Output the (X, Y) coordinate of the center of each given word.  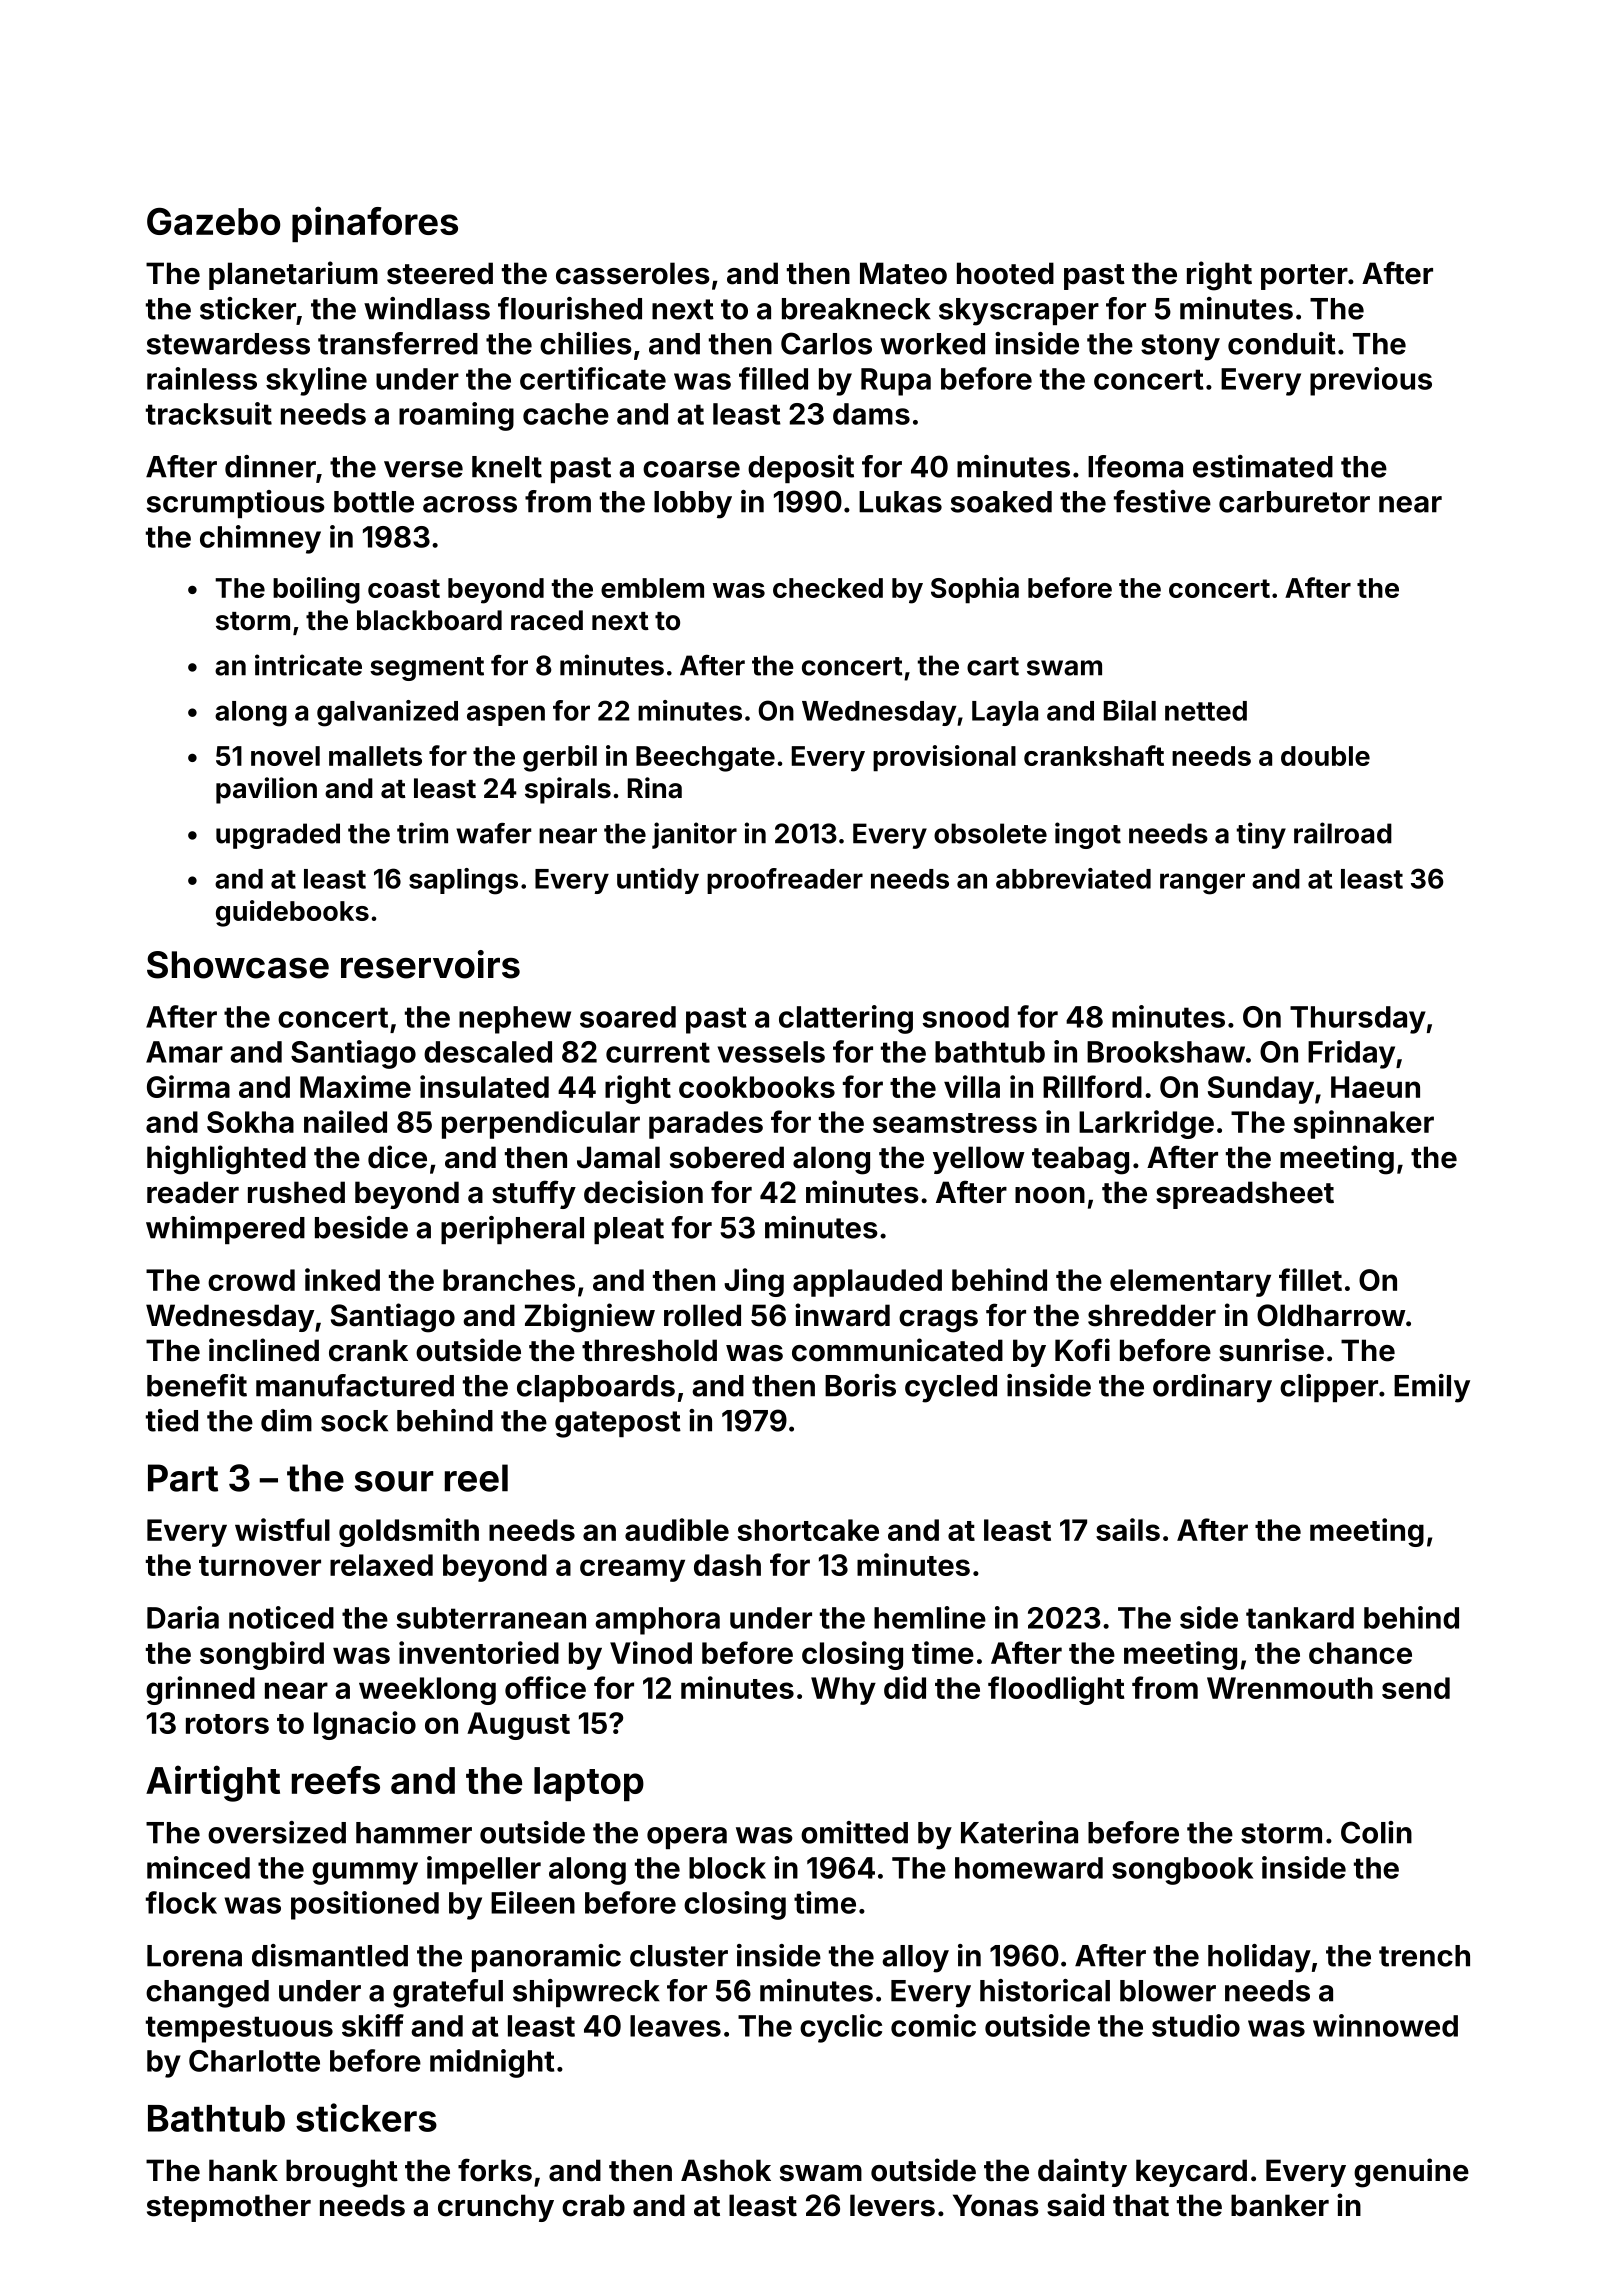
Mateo (903, 273)
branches (509, 1280)
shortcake (808, 1530)
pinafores (375, 224)
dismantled (330, 1955)
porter (1304, 277)
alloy (915, 1959)
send (1416, 1688)
